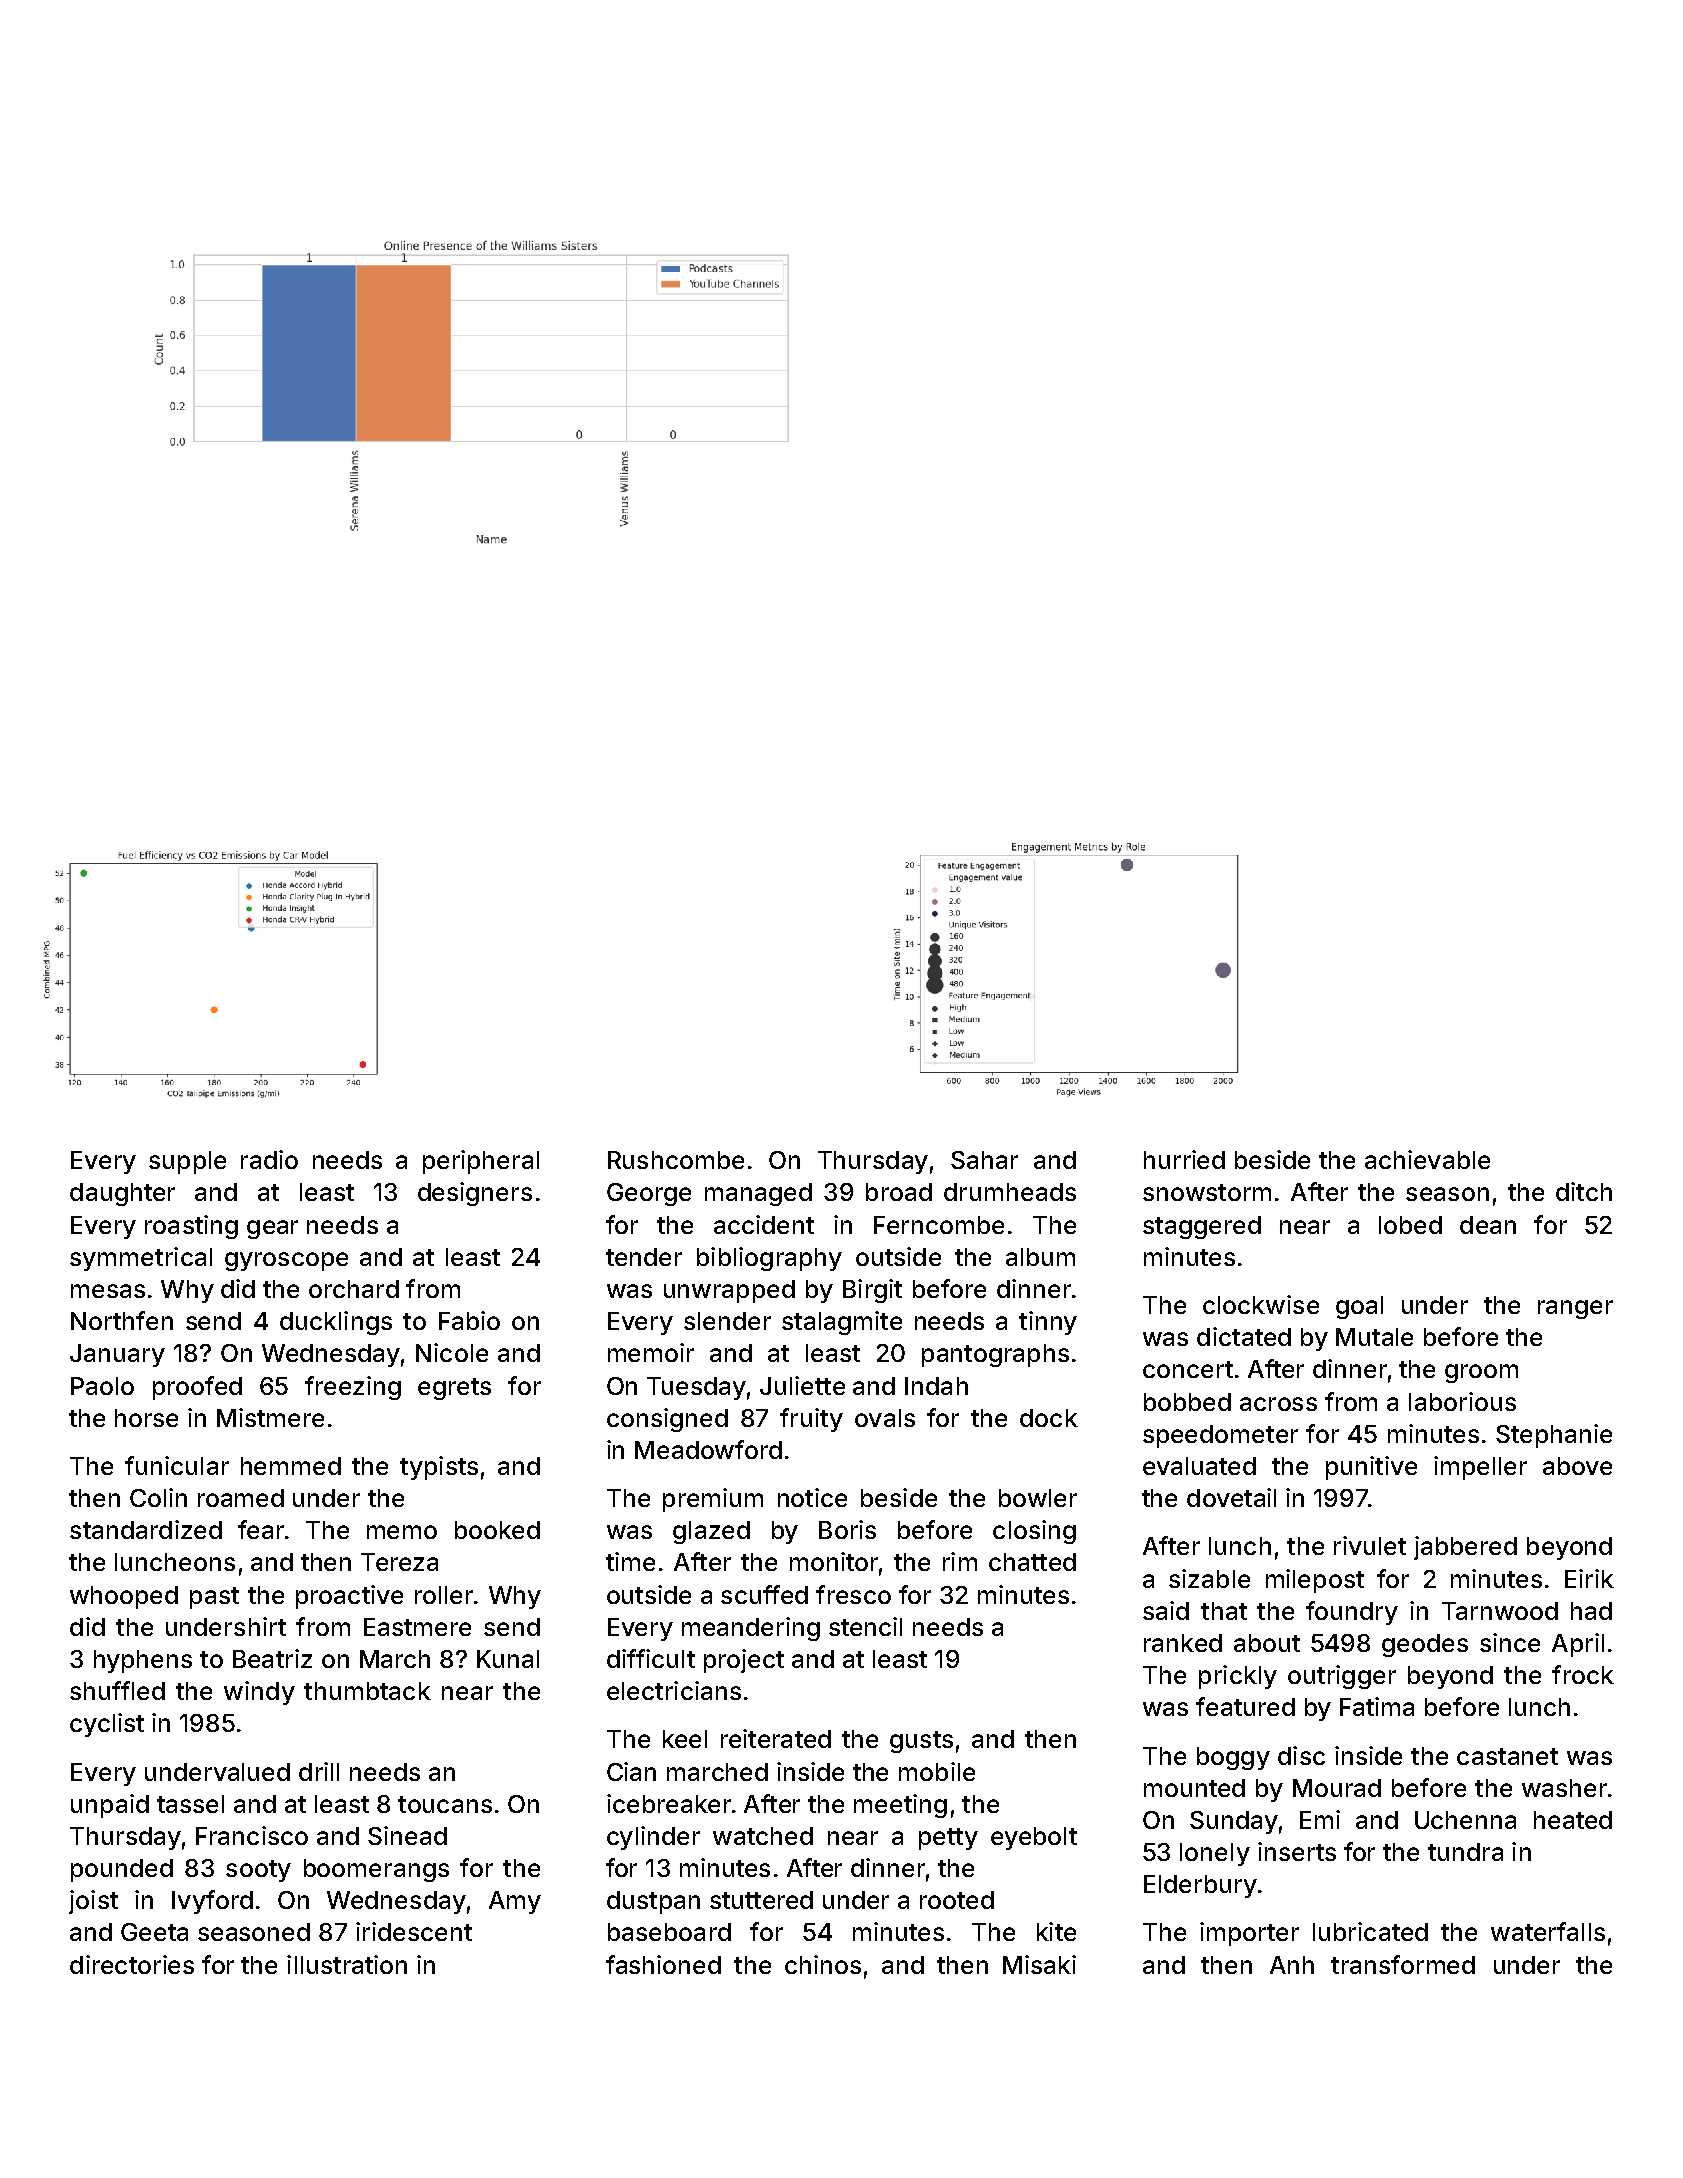 The height and width of the image is (2178, 1683). Describe the element at coordinates (1403, 1964) in the image. I see `transformed` at that location.
